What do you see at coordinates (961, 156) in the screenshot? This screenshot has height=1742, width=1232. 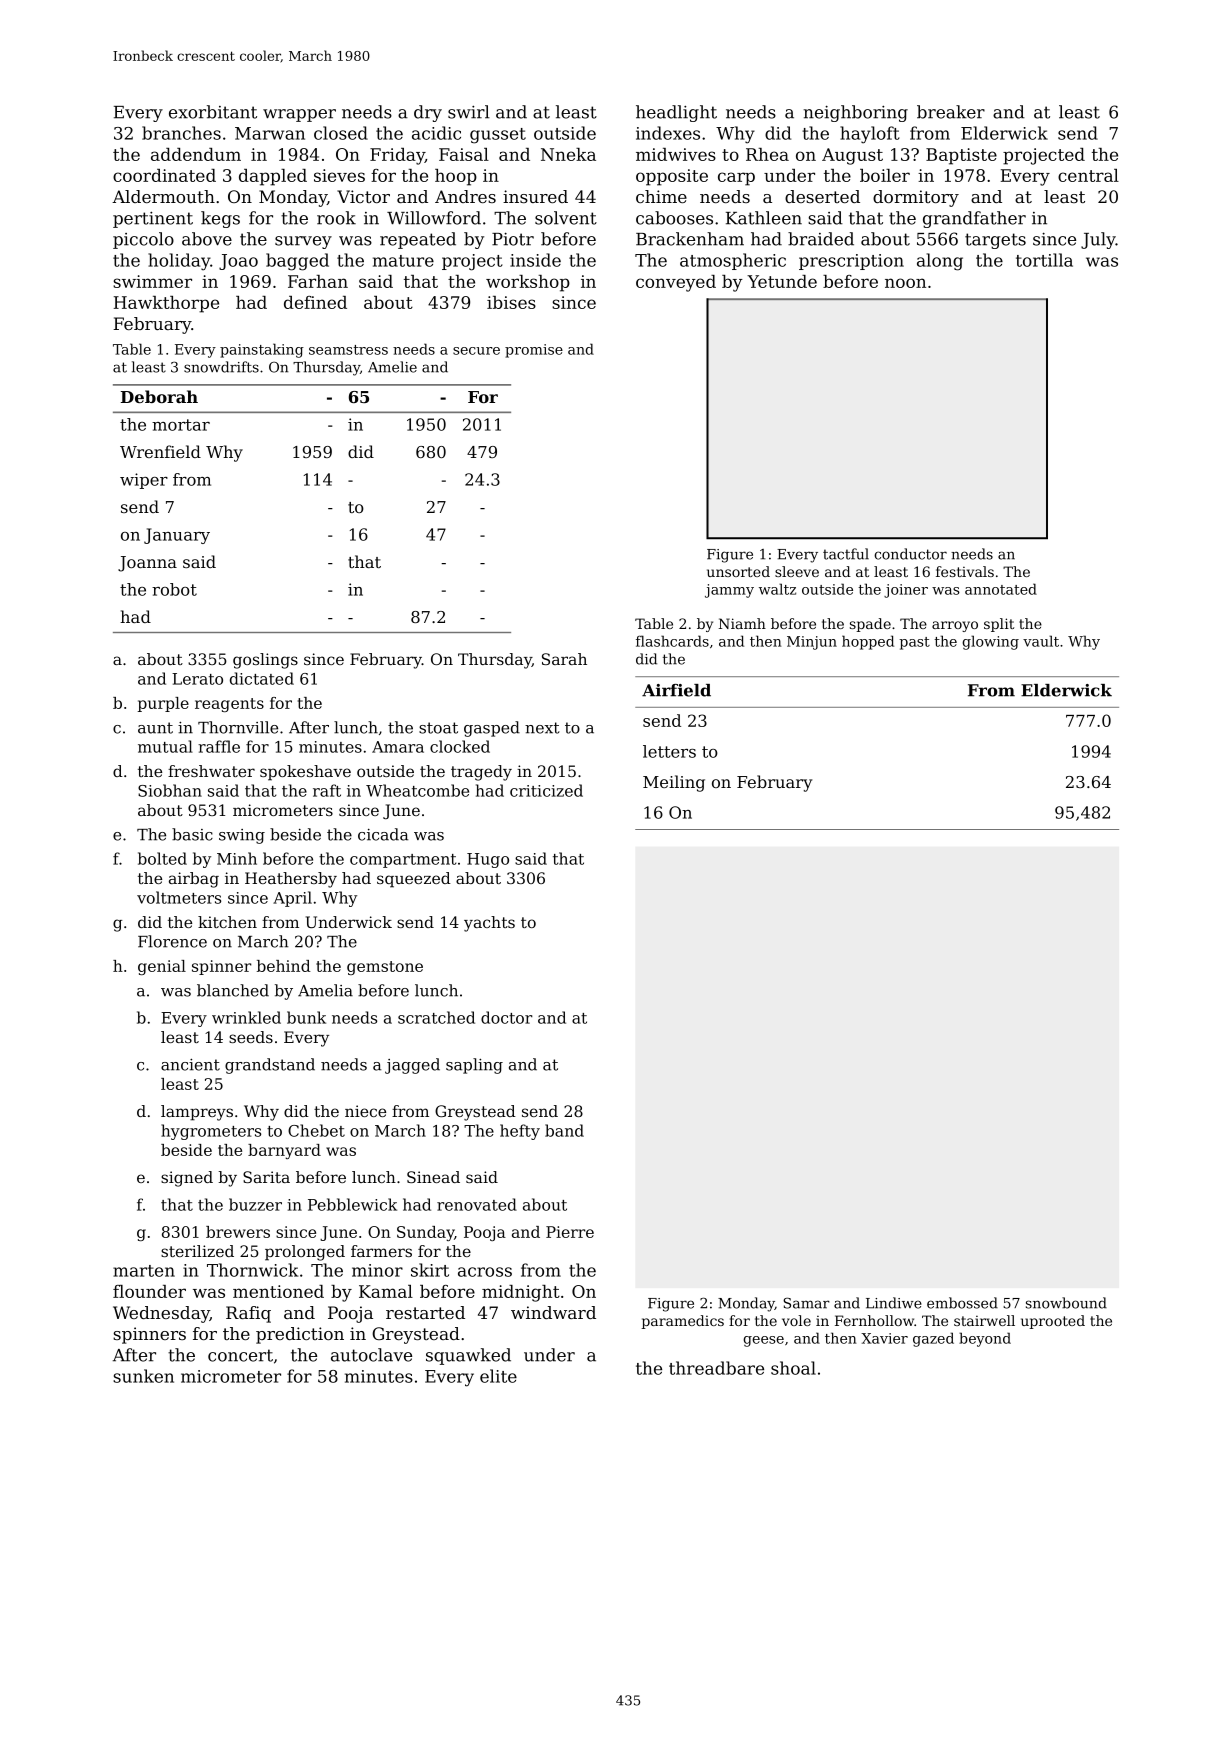 I see `Baptiste` at bounding box center [961, 156].
